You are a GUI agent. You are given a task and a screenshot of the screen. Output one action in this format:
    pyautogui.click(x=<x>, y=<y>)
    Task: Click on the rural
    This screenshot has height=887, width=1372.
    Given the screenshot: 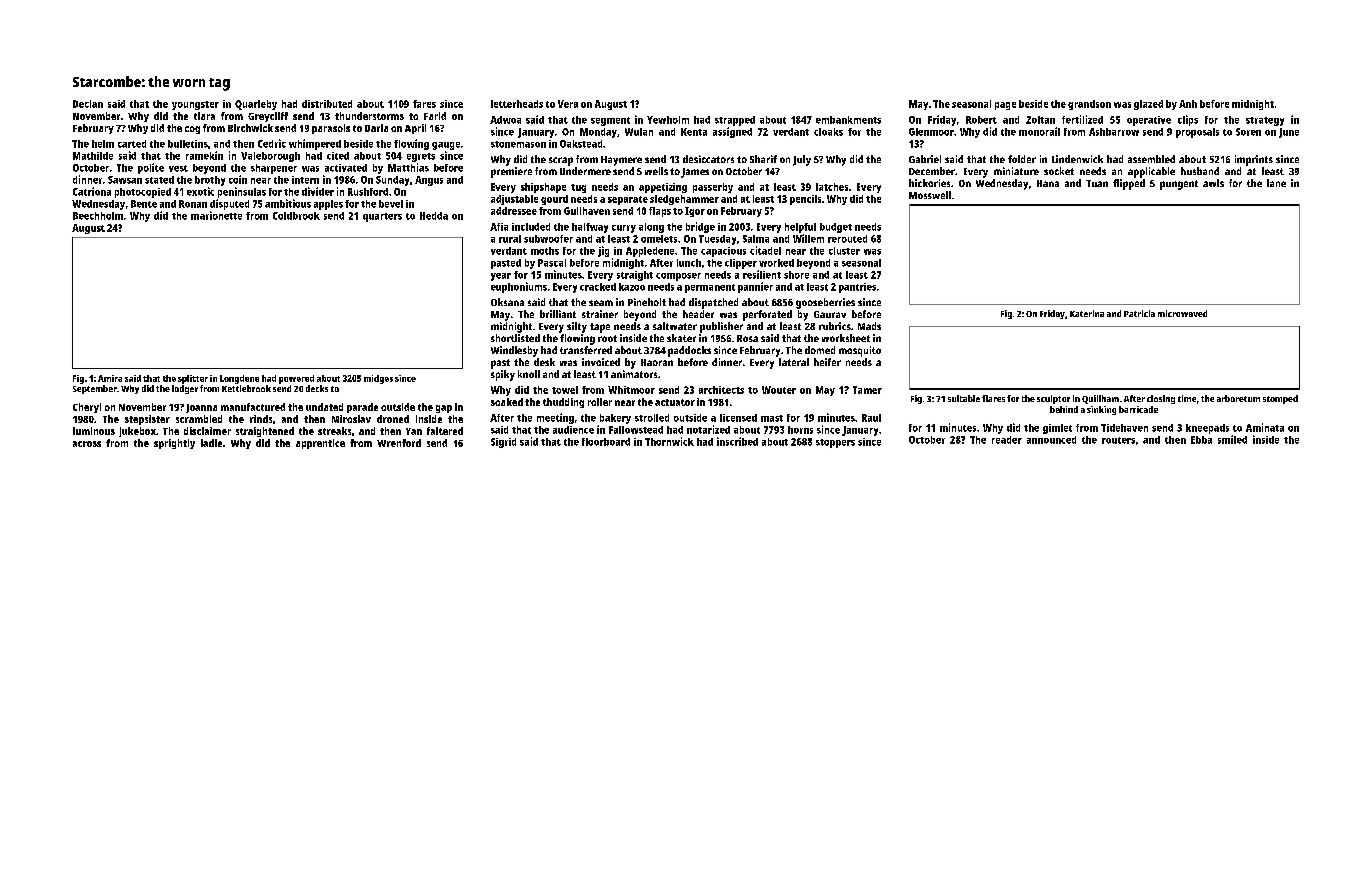 What is the action you would take?
    pyautogui.click(x=510, y=239)
